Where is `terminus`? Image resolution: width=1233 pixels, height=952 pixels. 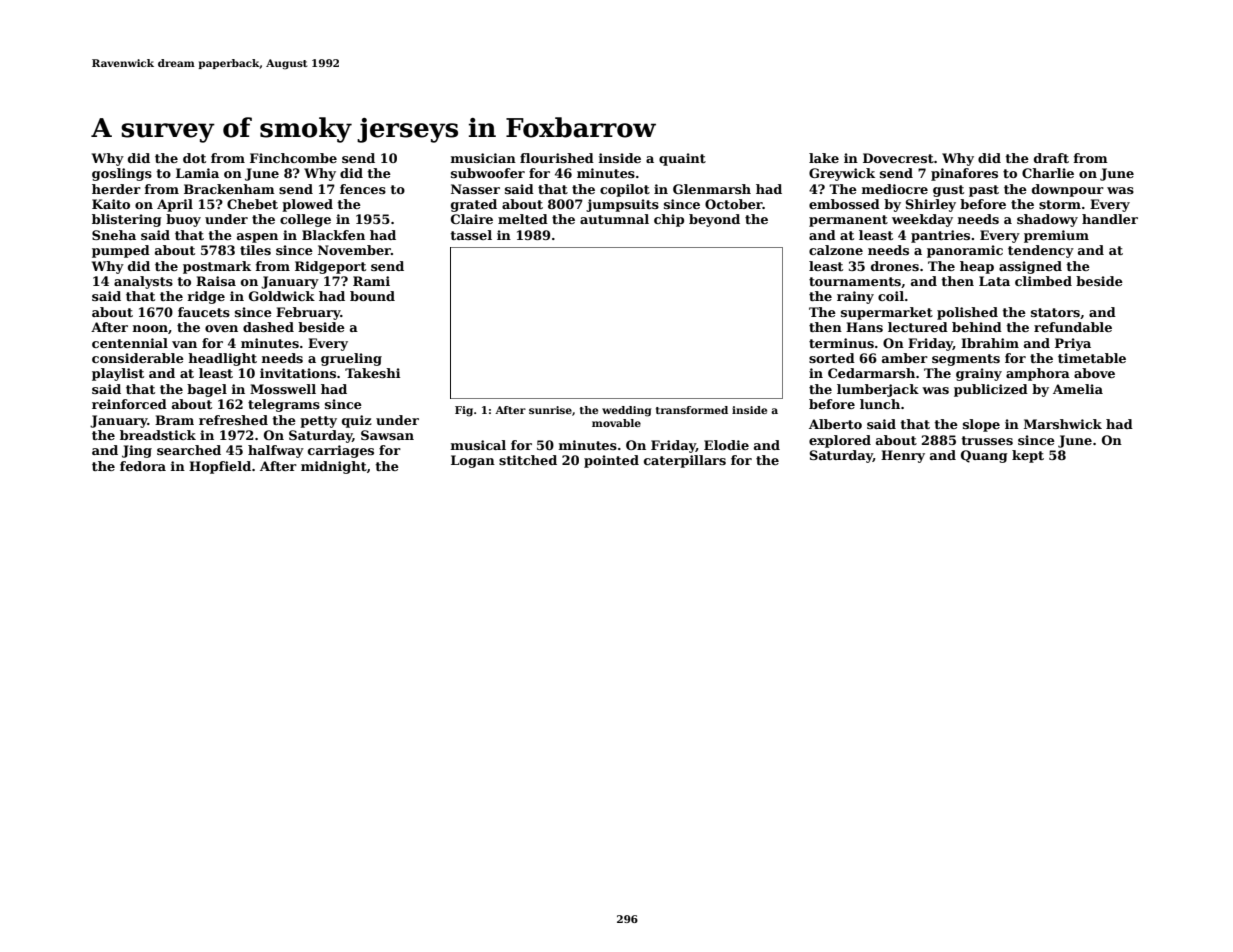 terminus is located at coordinates (841, 343).
